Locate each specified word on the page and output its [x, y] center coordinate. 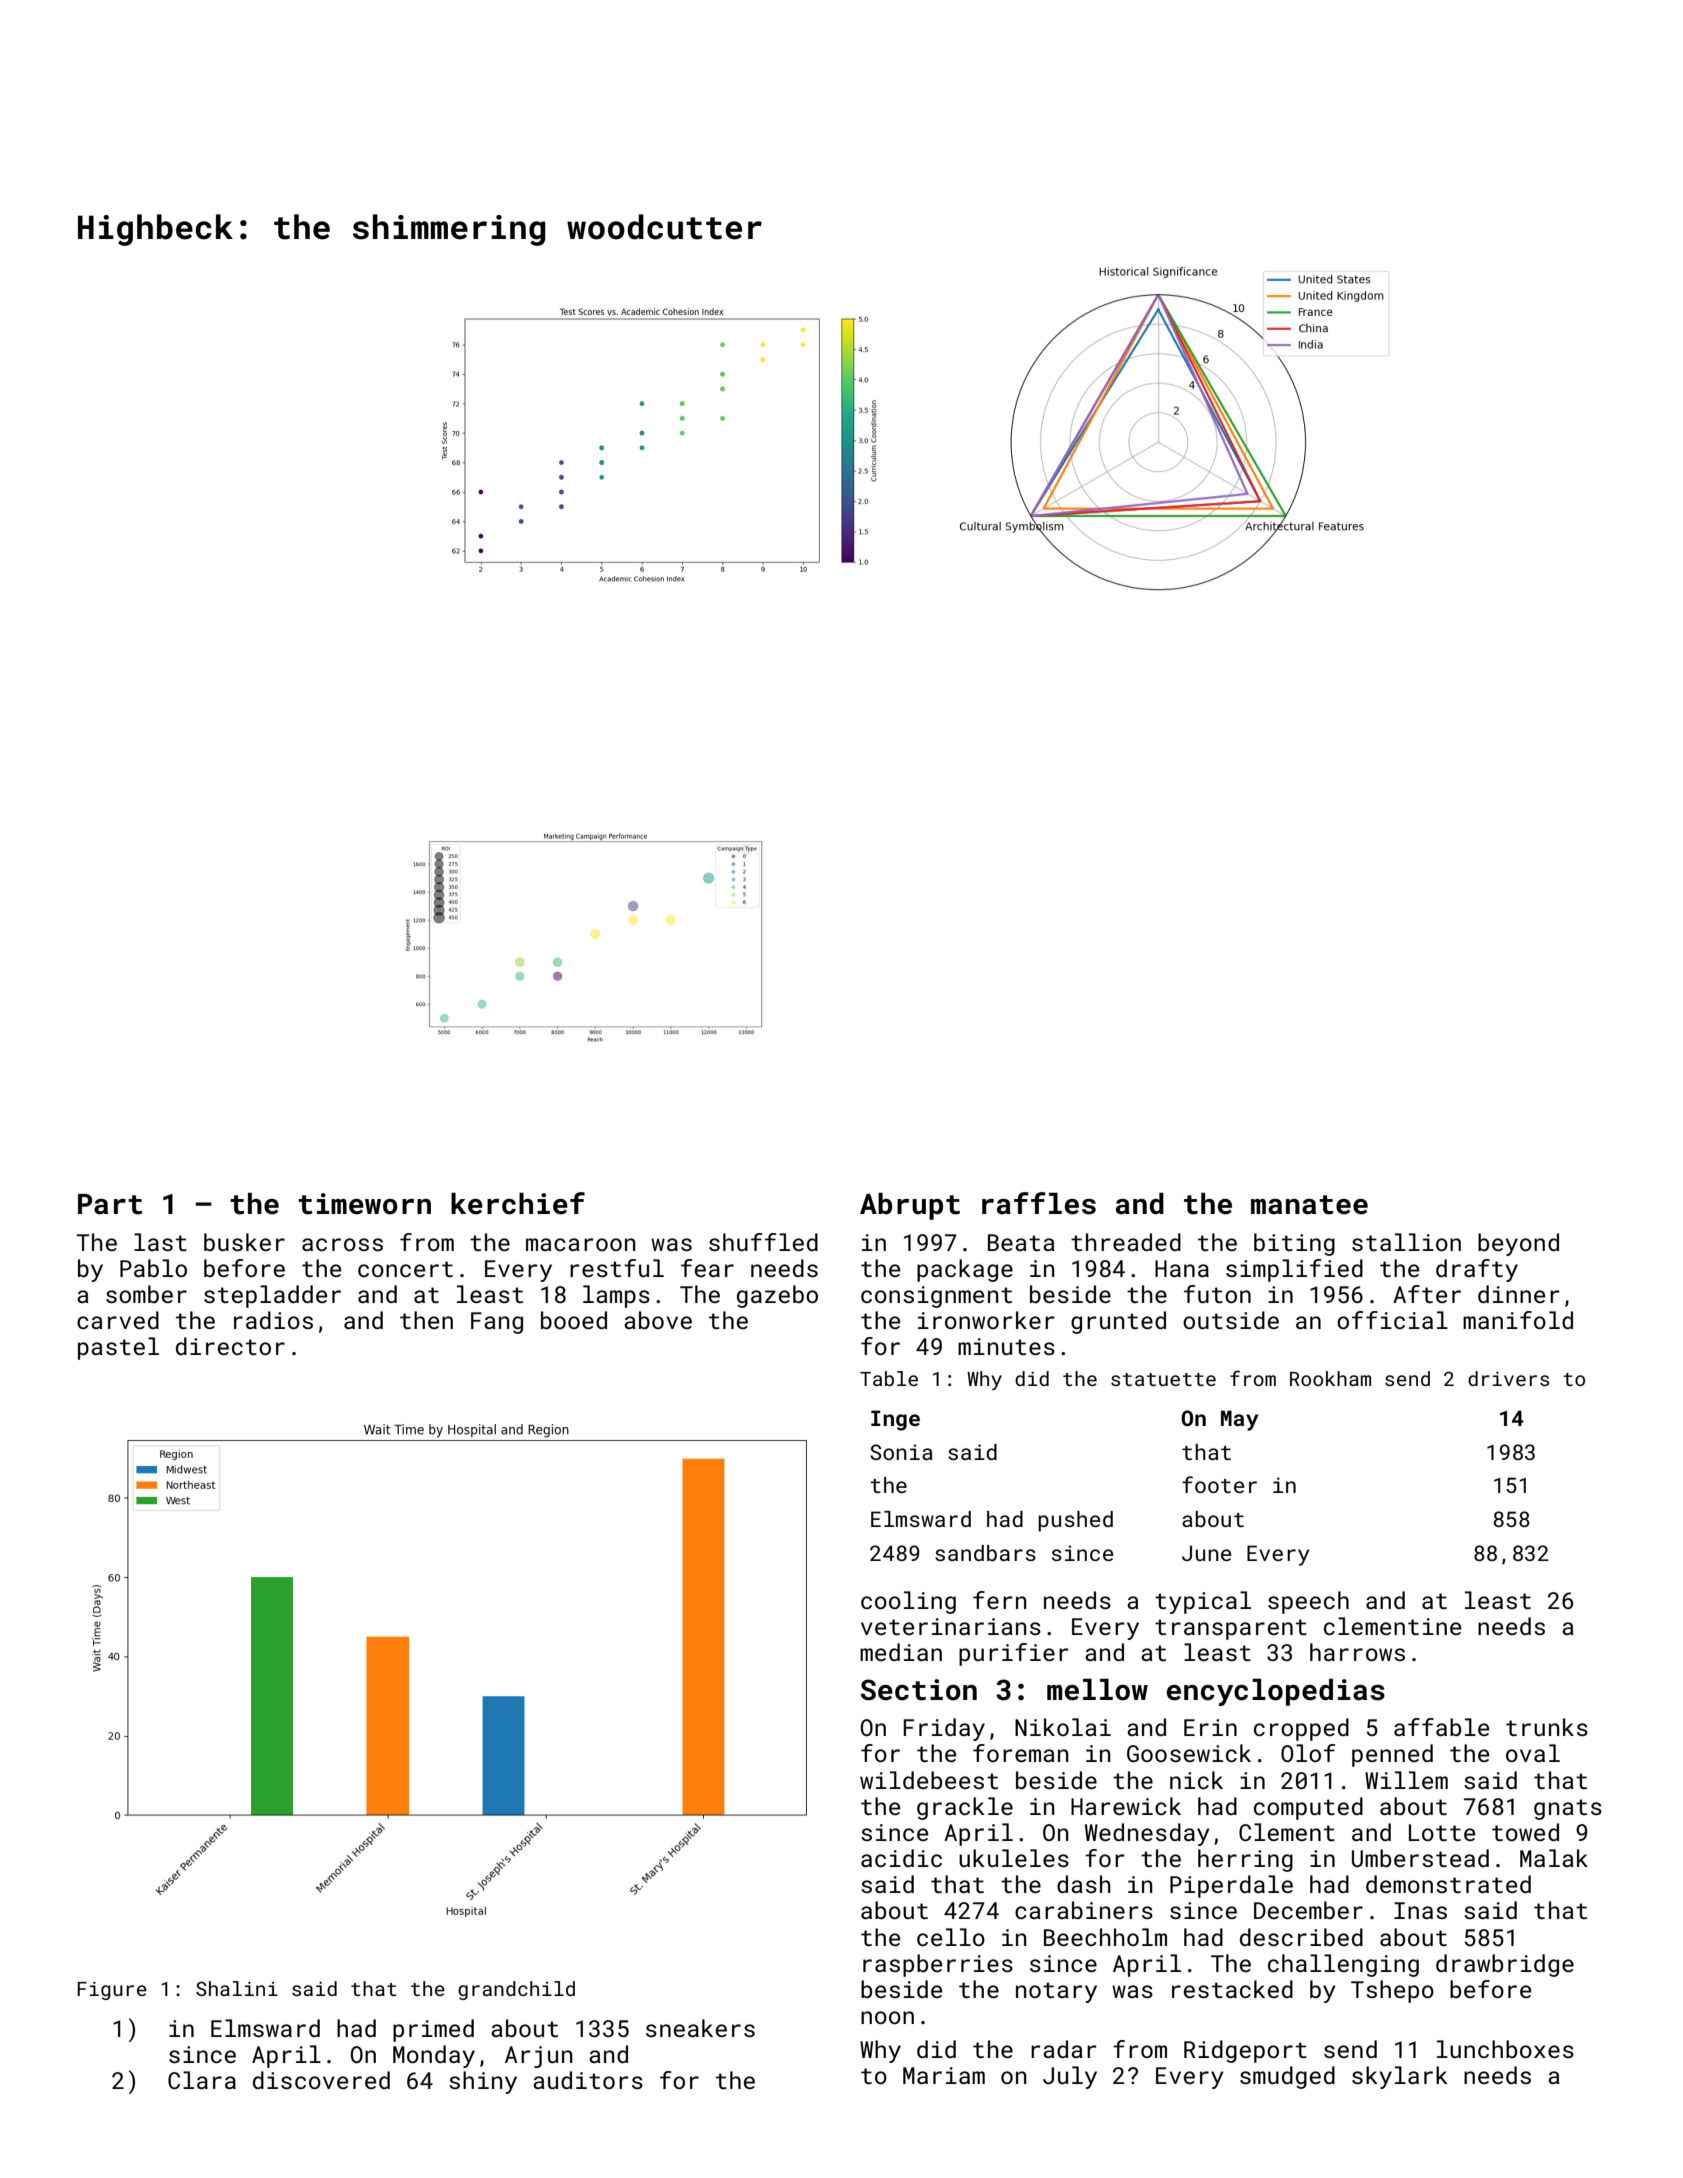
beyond [1518, 1244]
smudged [1287, 2077]
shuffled [763, 1242]
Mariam [944, 2075]
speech [1308, 1602]
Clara [202, 2080]
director [230, 1346]
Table [889, 1378]
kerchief [518, 1203]
